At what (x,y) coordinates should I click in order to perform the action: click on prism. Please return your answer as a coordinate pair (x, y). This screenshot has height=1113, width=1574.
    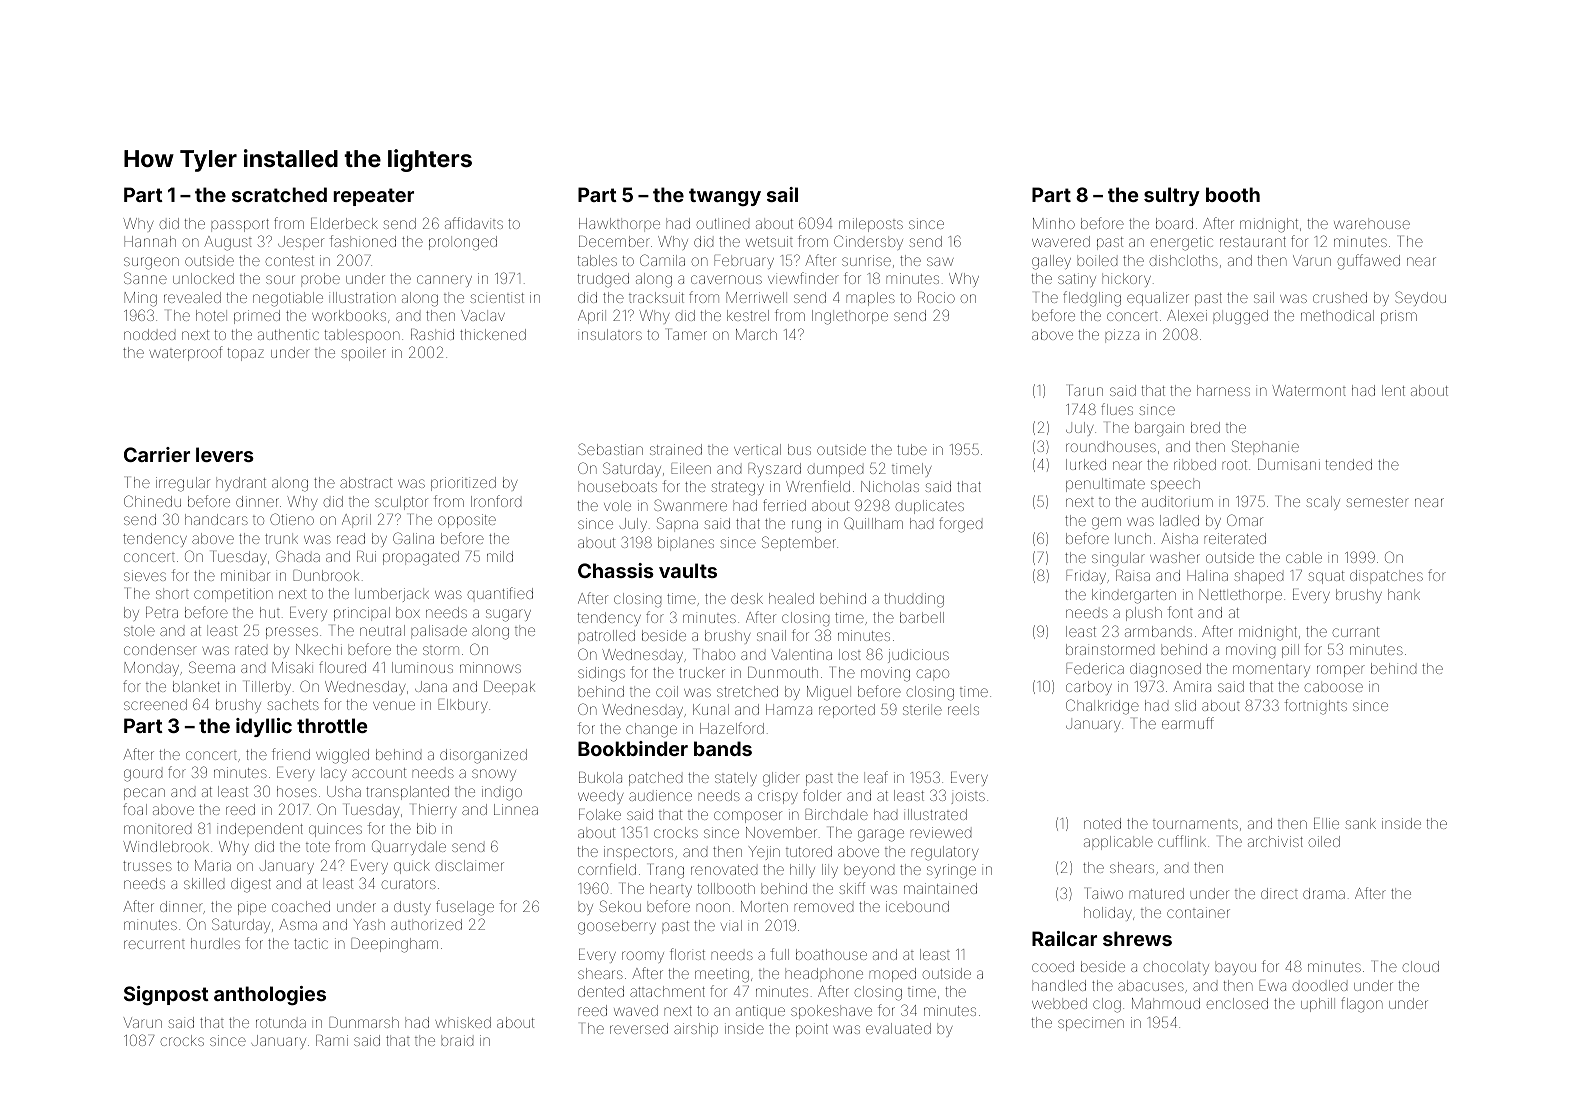
    Looking at the image, I should click on (1399, 317).
